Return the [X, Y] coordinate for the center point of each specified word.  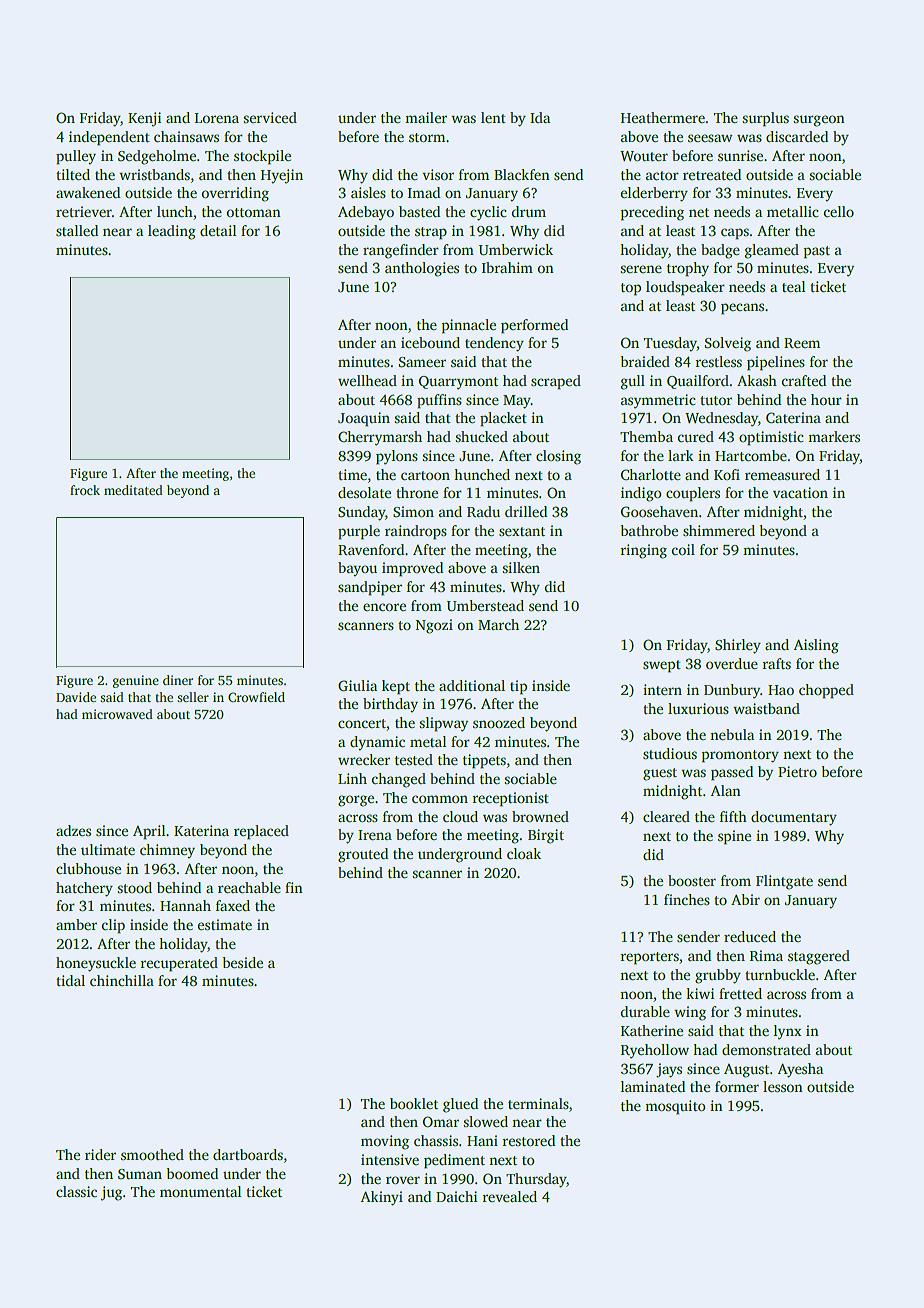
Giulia [357, 685]
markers [834, 436]
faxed [233, 905]
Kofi [727, 474]
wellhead [367, 380]
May [517, 402]
